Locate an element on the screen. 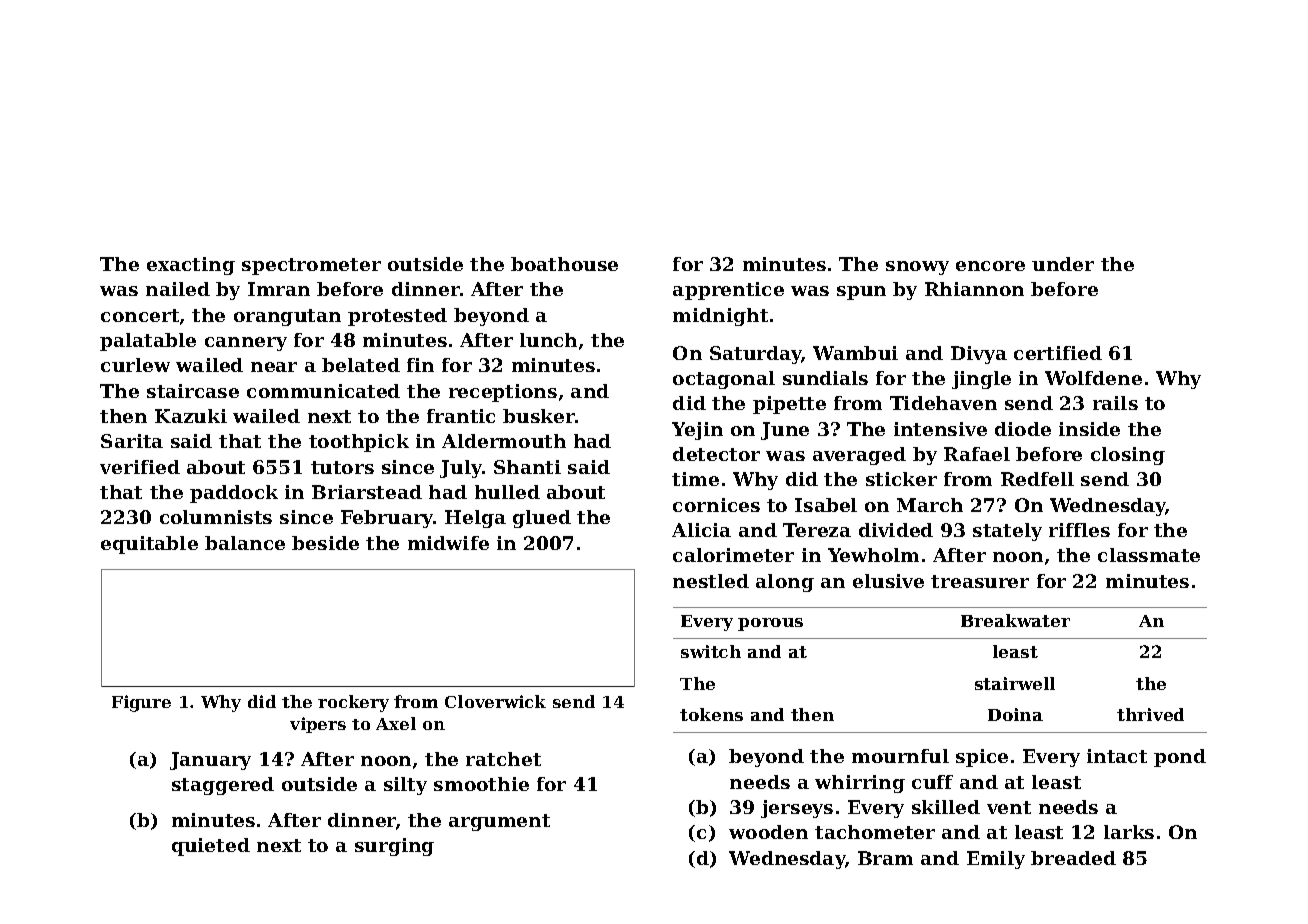 This screenshot has width=1308, height=924. nestled is located at coordinates (711, 581).
